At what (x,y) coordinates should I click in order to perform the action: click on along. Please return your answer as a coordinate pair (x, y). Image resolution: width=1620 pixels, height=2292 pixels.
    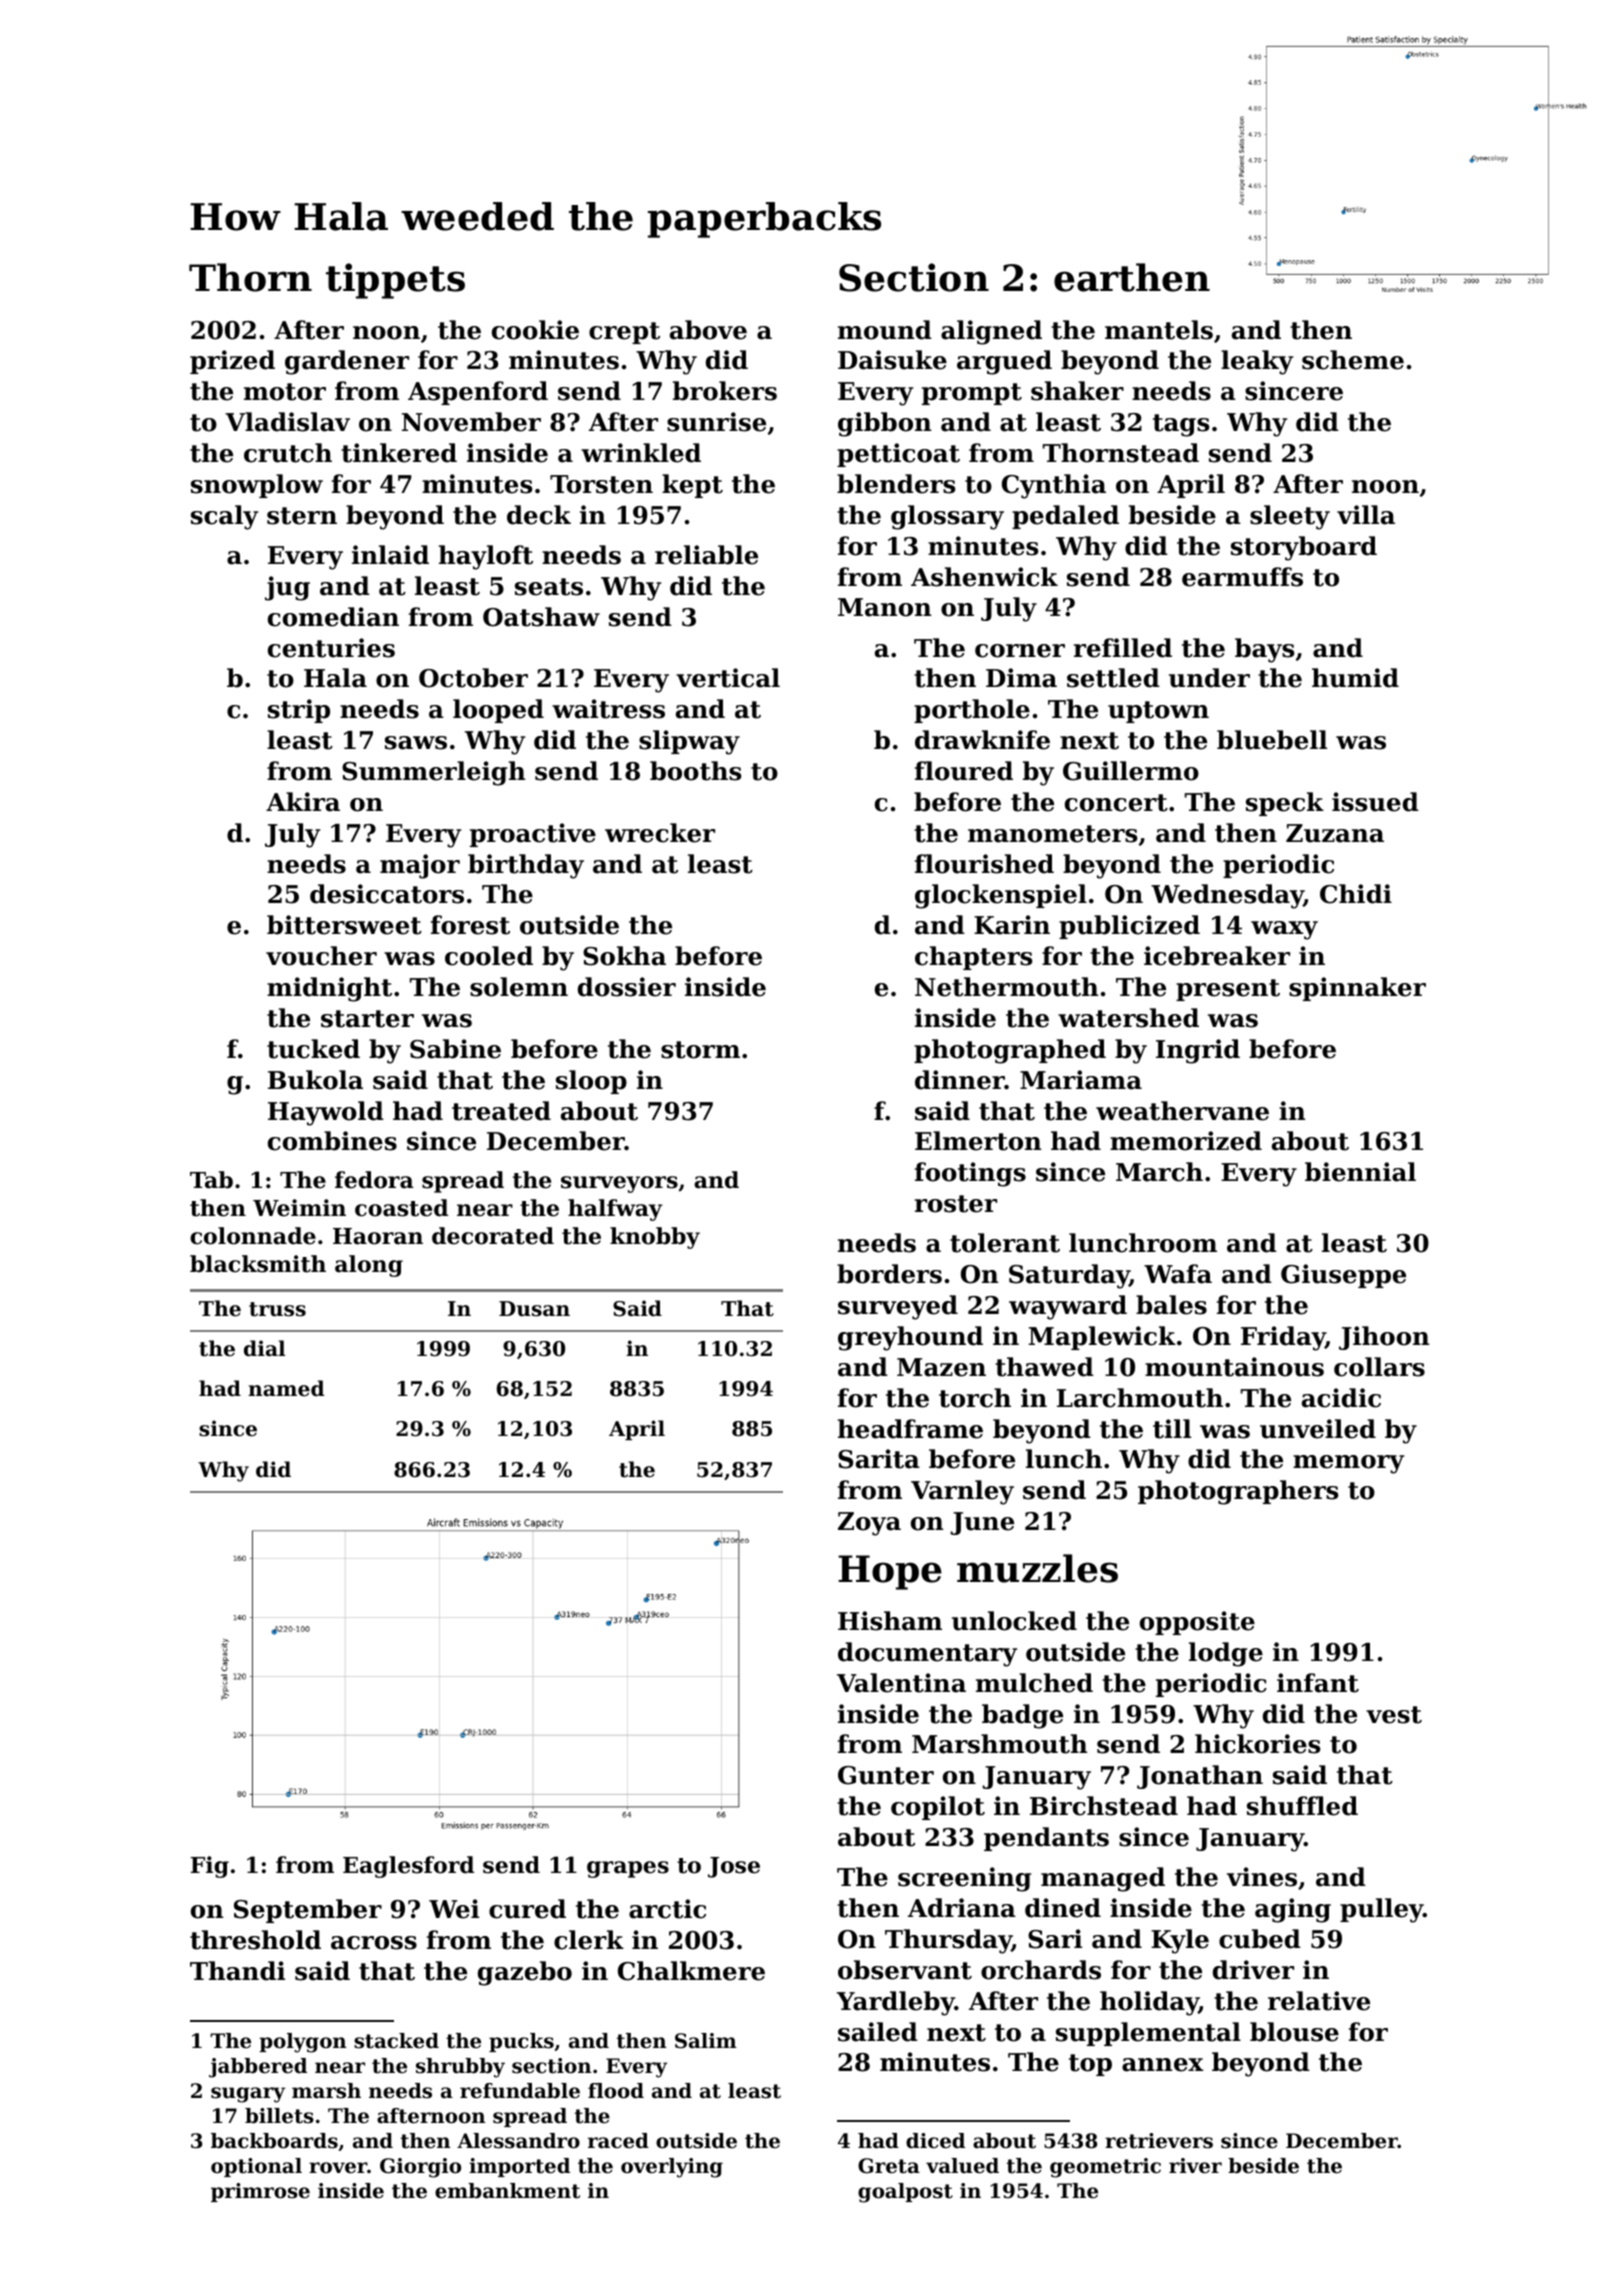
    Looking at the image, I should click on (369, 1266).
